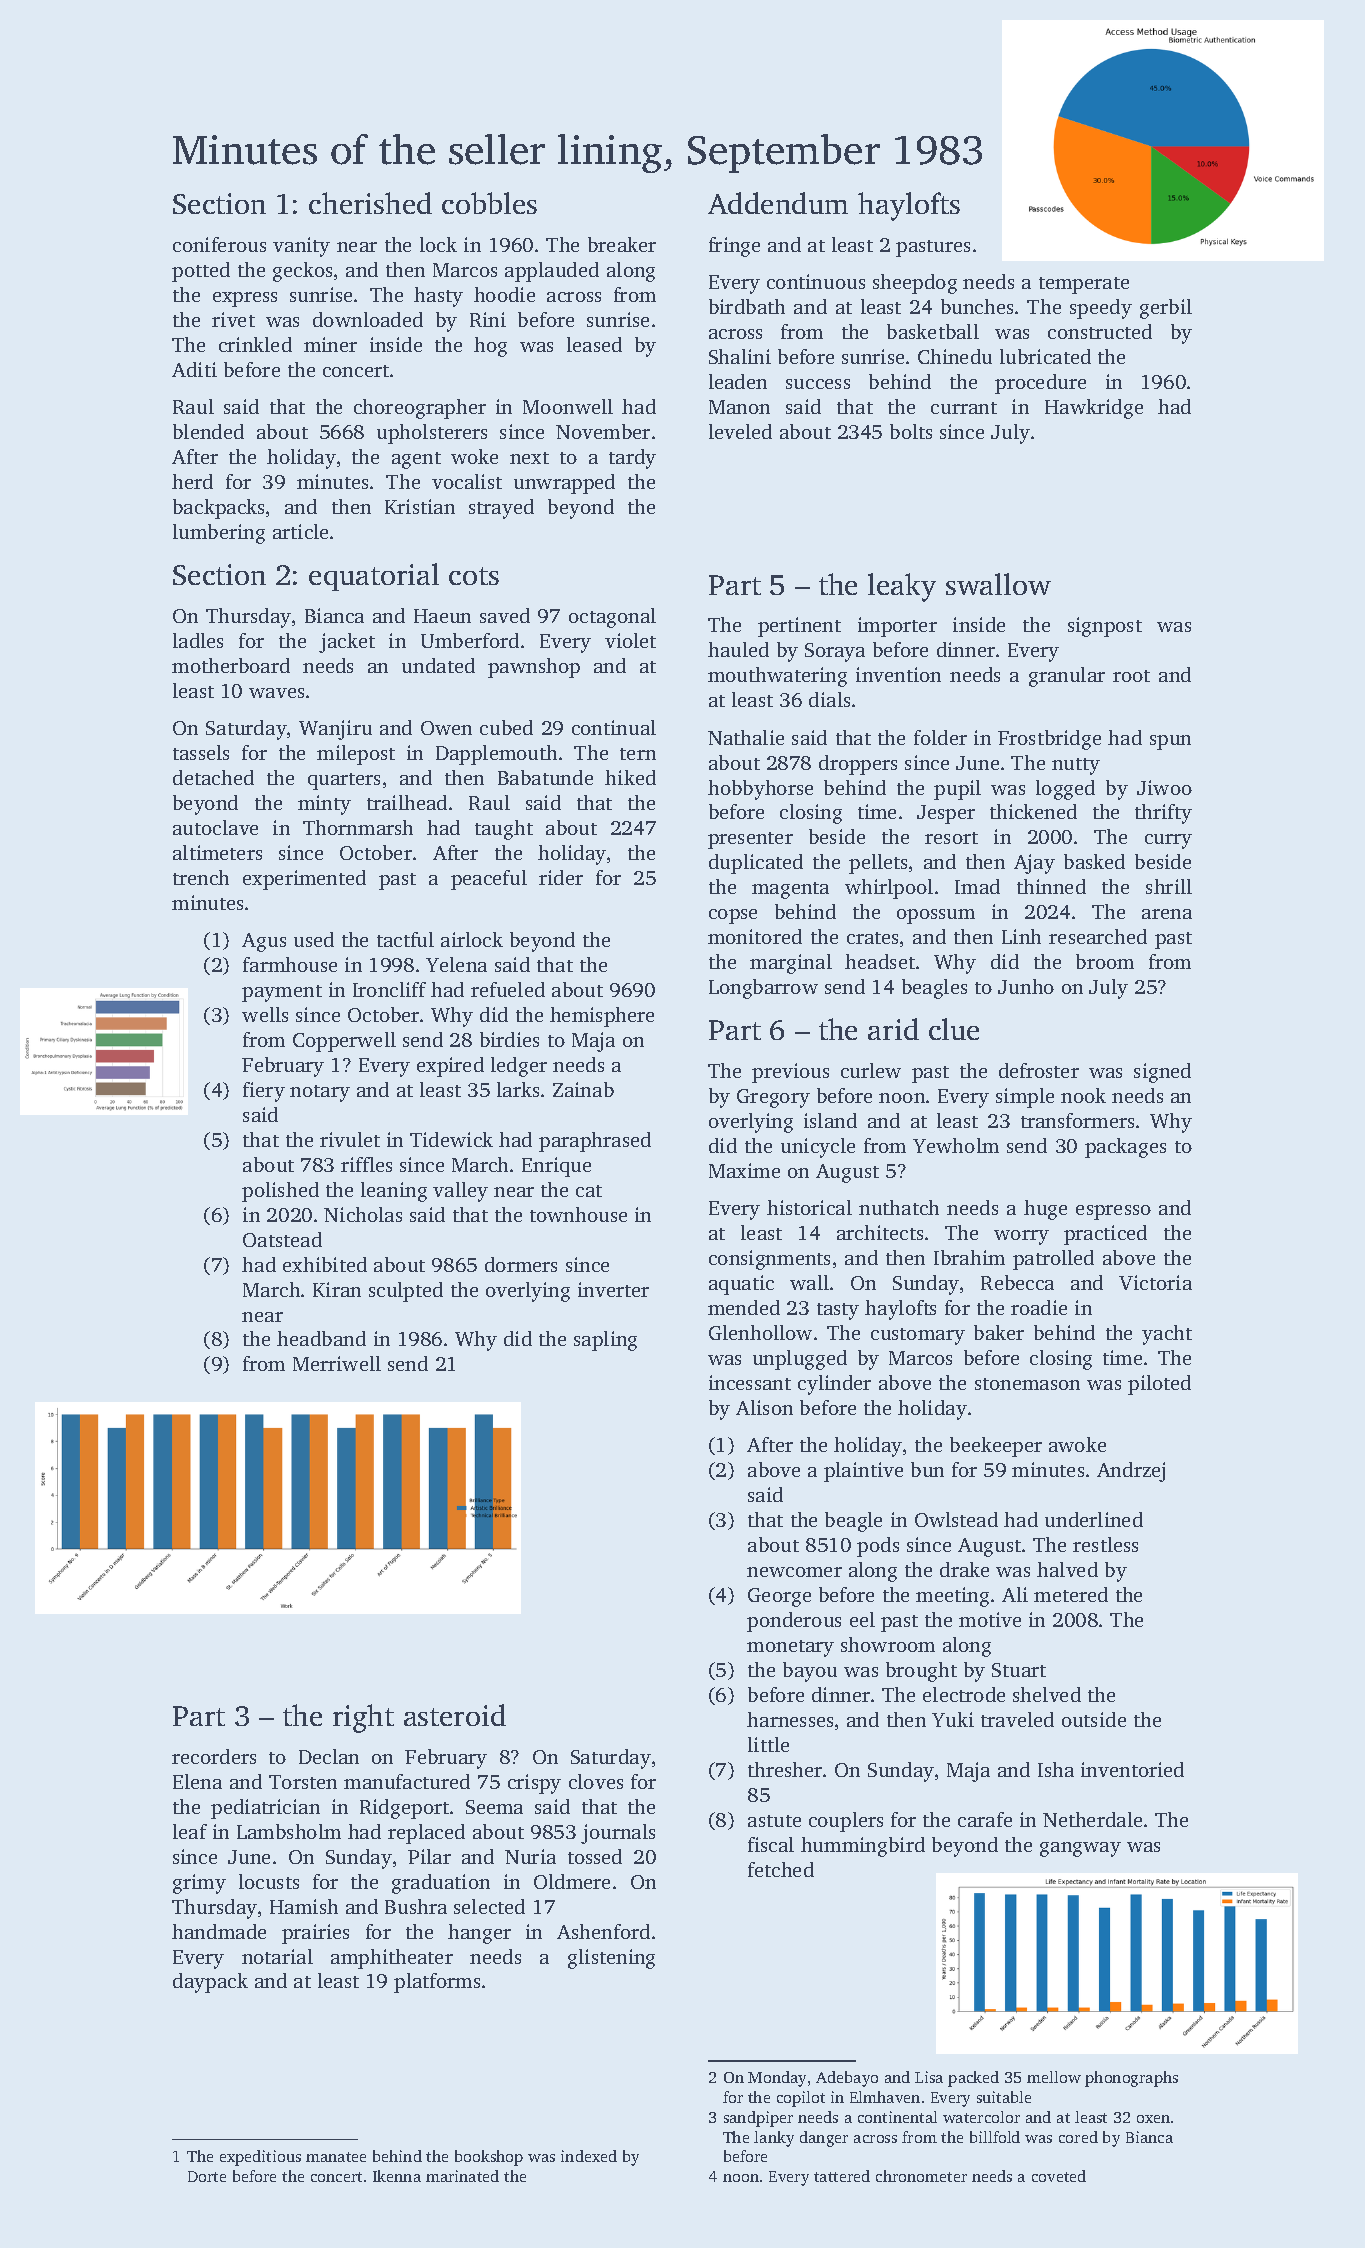 The height and width of the image is (2248, 1365). What do you see at coordinates (370, 203) in the image?
I see `cherished` at bounding box center [370, 203].
